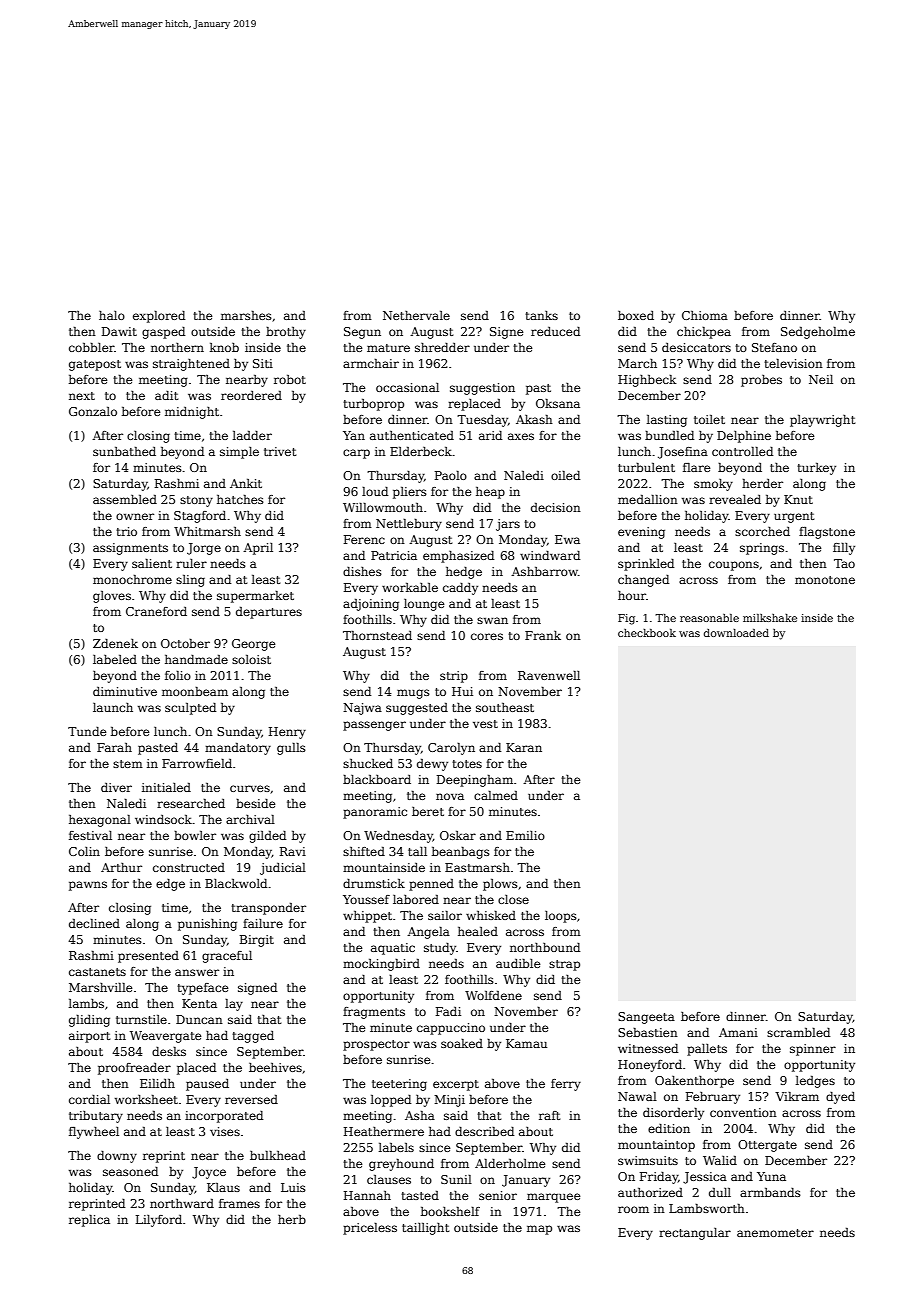  What do you see at coordinates (394, 555) in the image?
I see `Patricia` at bounding box center [394, 555].
